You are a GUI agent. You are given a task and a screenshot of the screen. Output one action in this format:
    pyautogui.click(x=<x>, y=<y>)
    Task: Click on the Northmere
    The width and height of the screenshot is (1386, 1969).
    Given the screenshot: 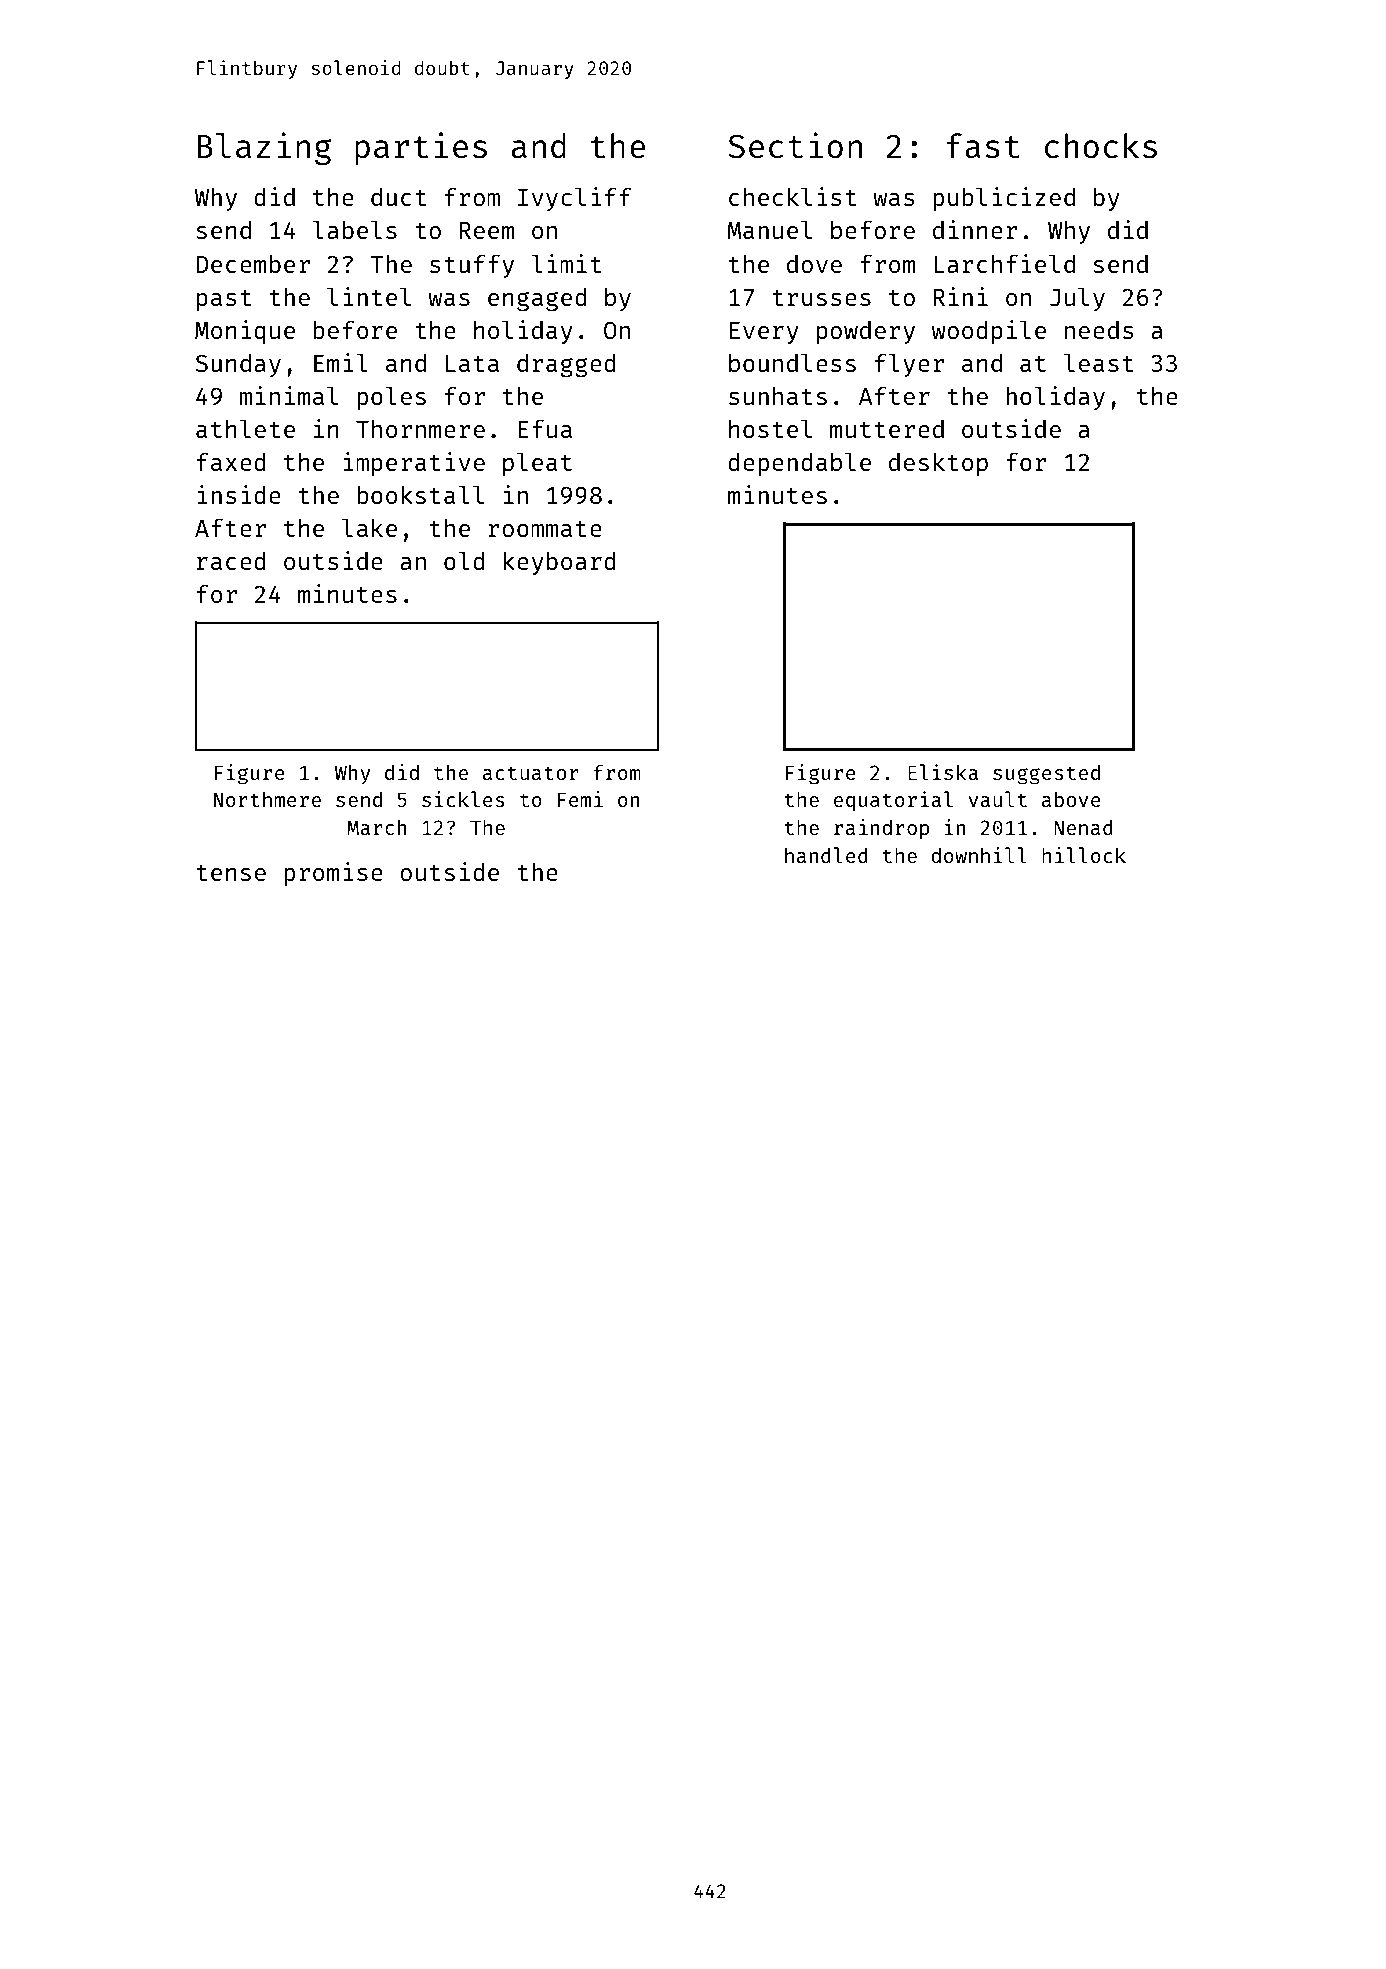 What is the action you would take?
    pyautogui.click(x=267, y=799)
